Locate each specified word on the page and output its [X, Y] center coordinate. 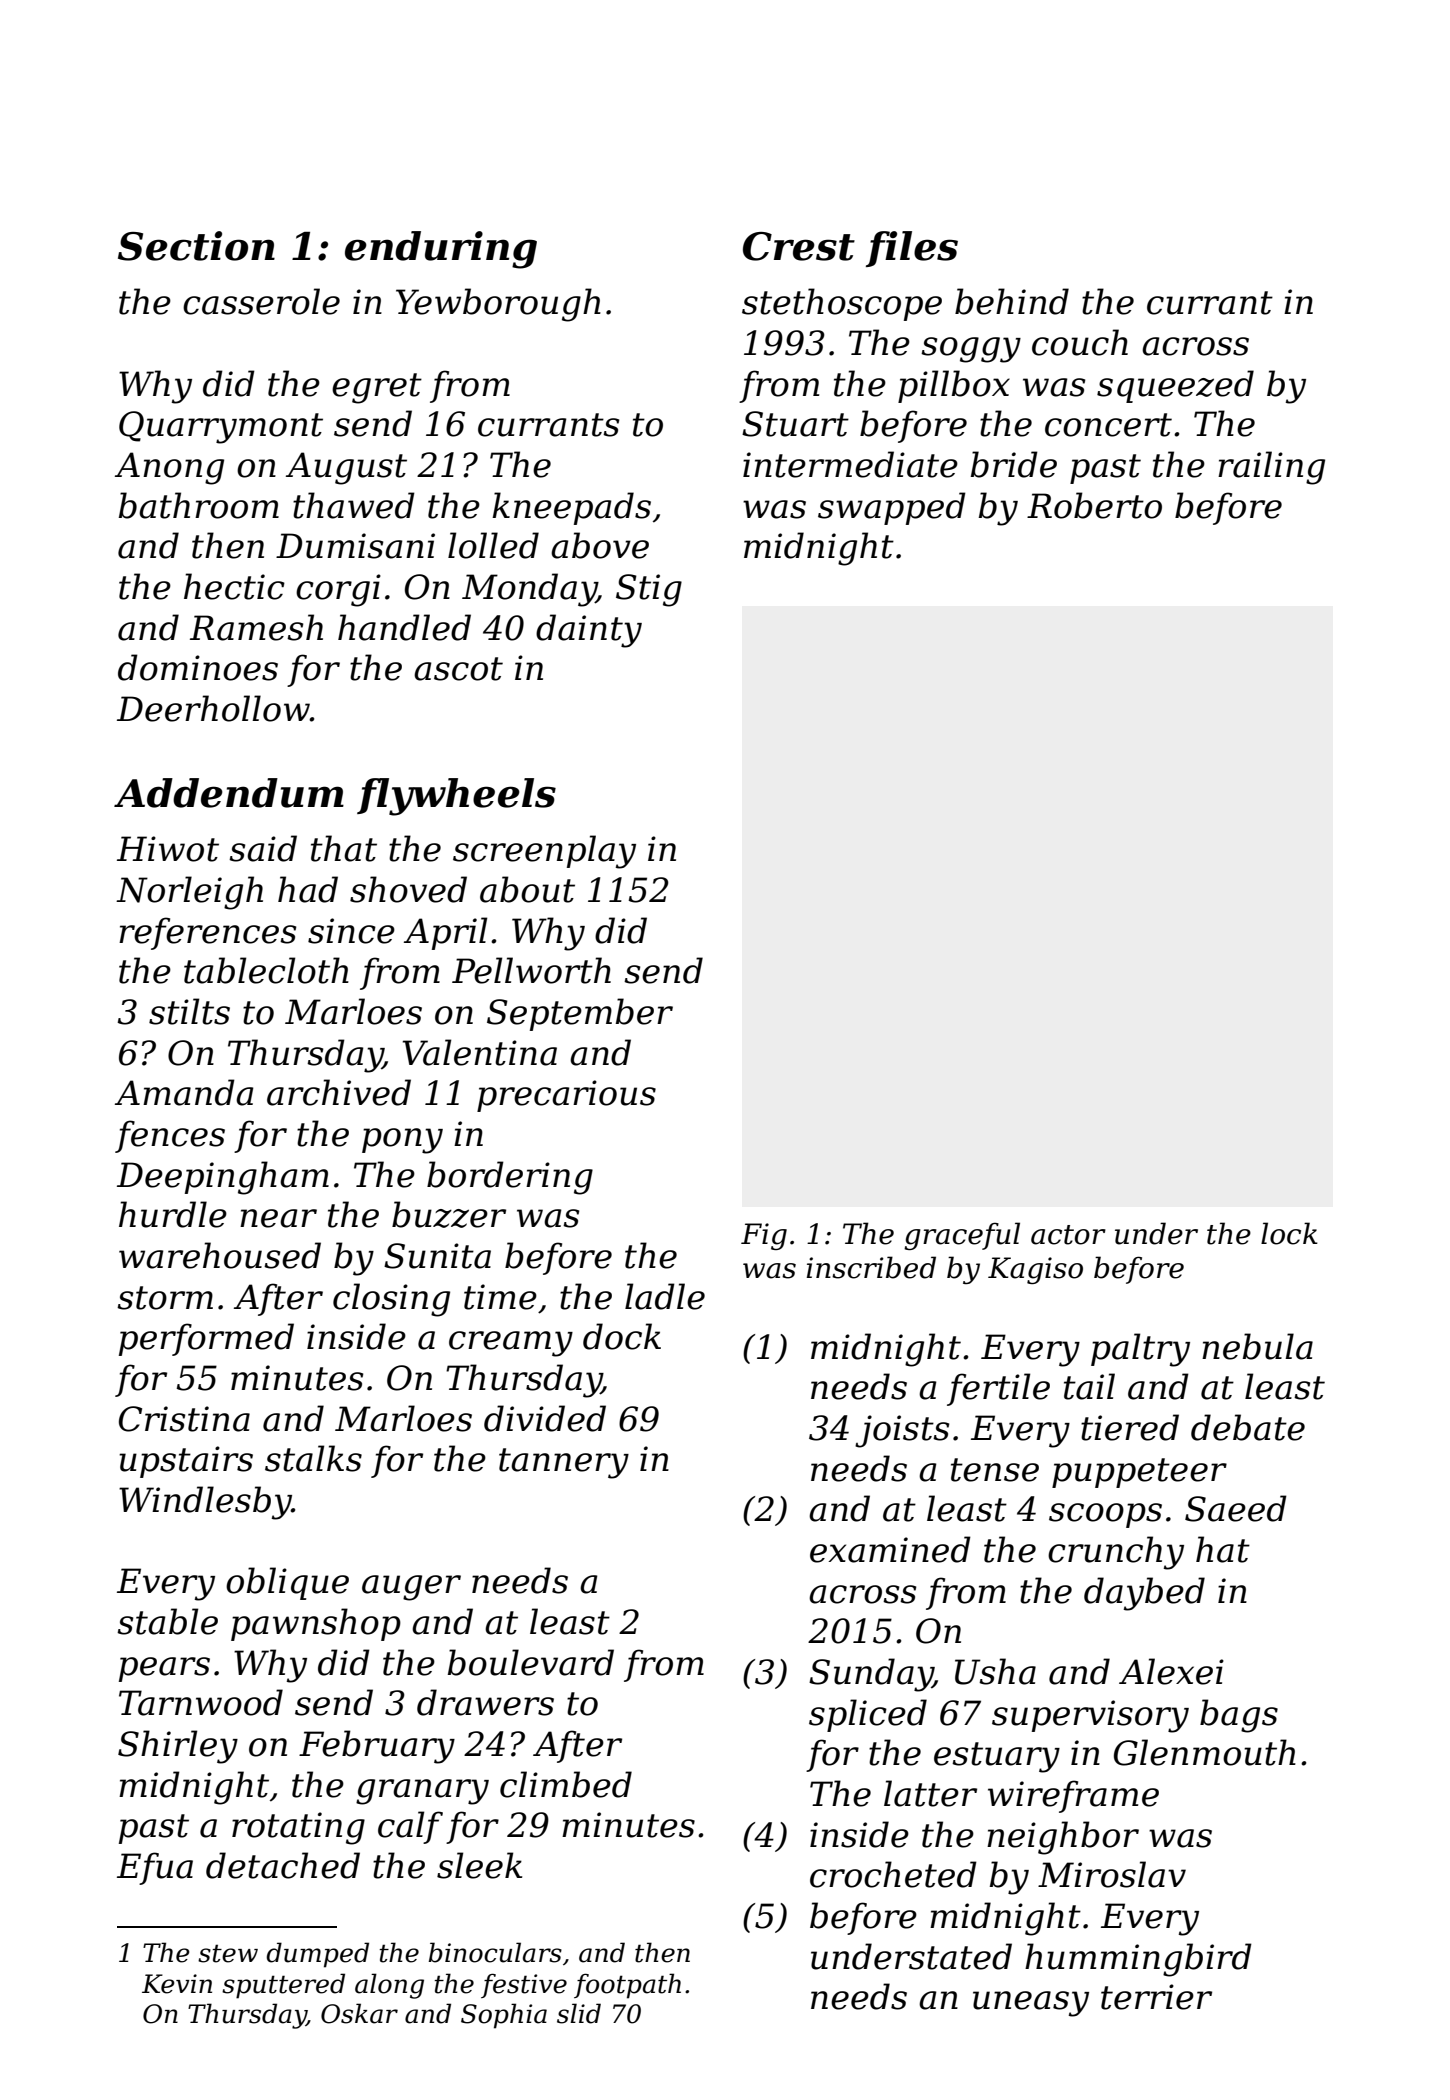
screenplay [544, 852]
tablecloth [266, 970]
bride [1014, 464]
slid [579, 2013]
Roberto [1094, 505]
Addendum [229, 793]
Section [196, 246]
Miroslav [1112, 1874]
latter [930, 1793]
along [389, 1986]
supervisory [1090, 1716]
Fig [764, 1236]
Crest [799, 246]
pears [164, 1669]
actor [1068, 1235]
